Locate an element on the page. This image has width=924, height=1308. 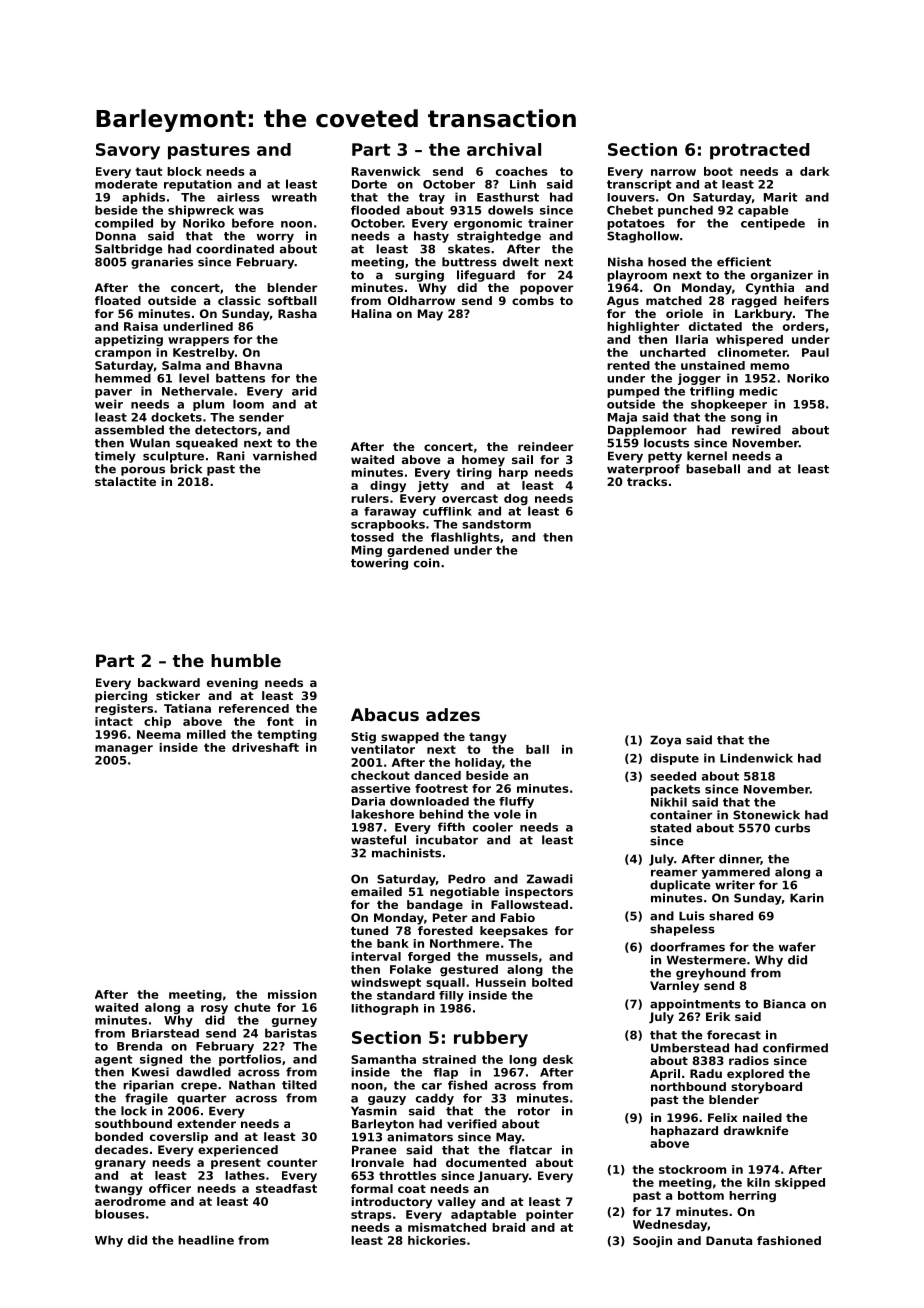
rubbery is located at coordinates (491, 1039).
